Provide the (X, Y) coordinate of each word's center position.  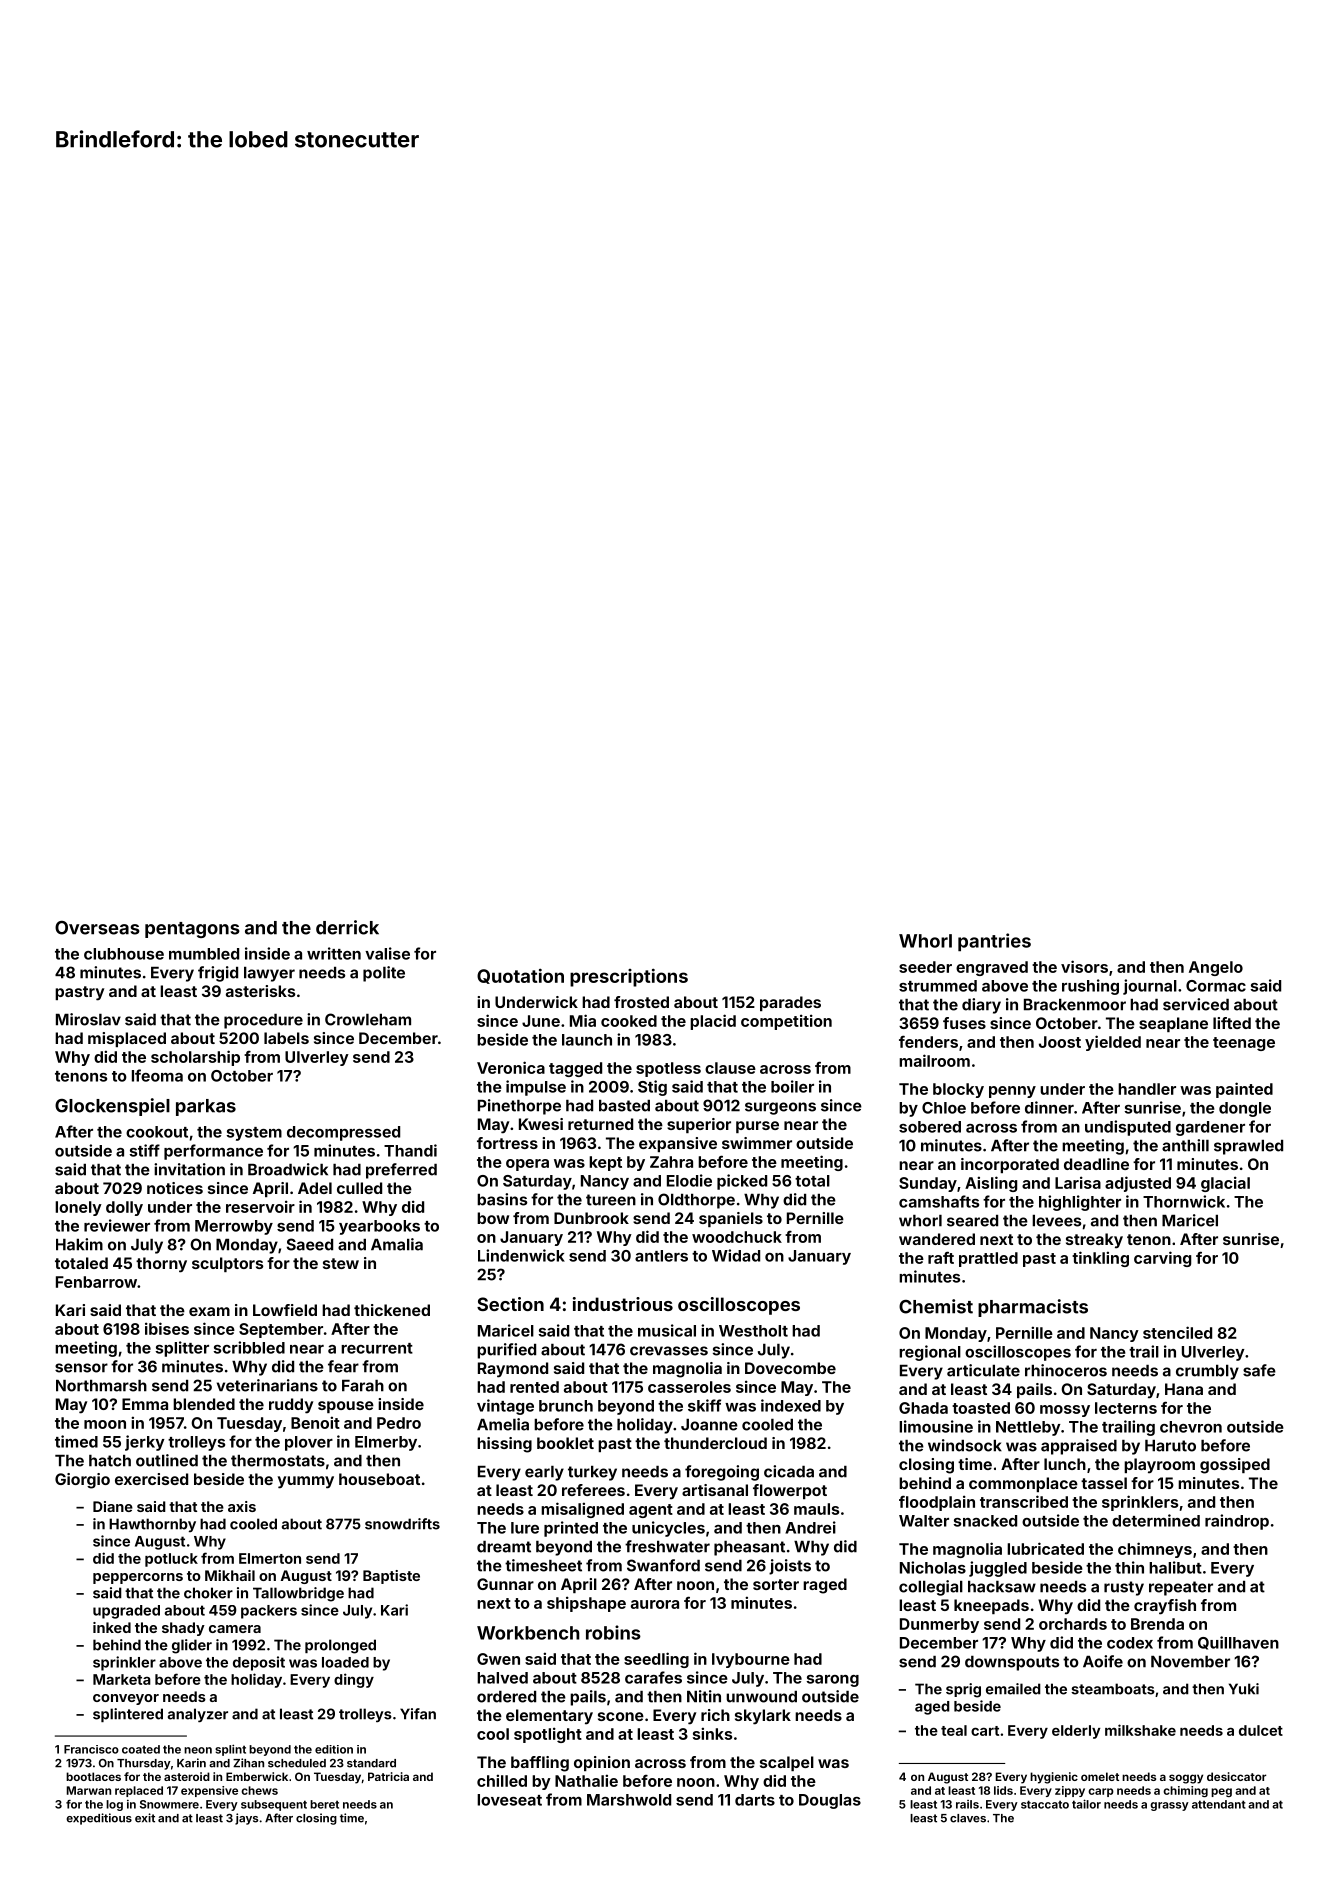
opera (527, 1165)
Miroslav (88, 1019)
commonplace (1023, 1484)
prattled (988, 1259)
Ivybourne (751, 1660)
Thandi (410, 1150)
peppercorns (138, 1578)
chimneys (1155, 1550)
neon (198, 1750)
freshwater (667, 1546)
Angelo (1216, 968)
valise (387, 953)
